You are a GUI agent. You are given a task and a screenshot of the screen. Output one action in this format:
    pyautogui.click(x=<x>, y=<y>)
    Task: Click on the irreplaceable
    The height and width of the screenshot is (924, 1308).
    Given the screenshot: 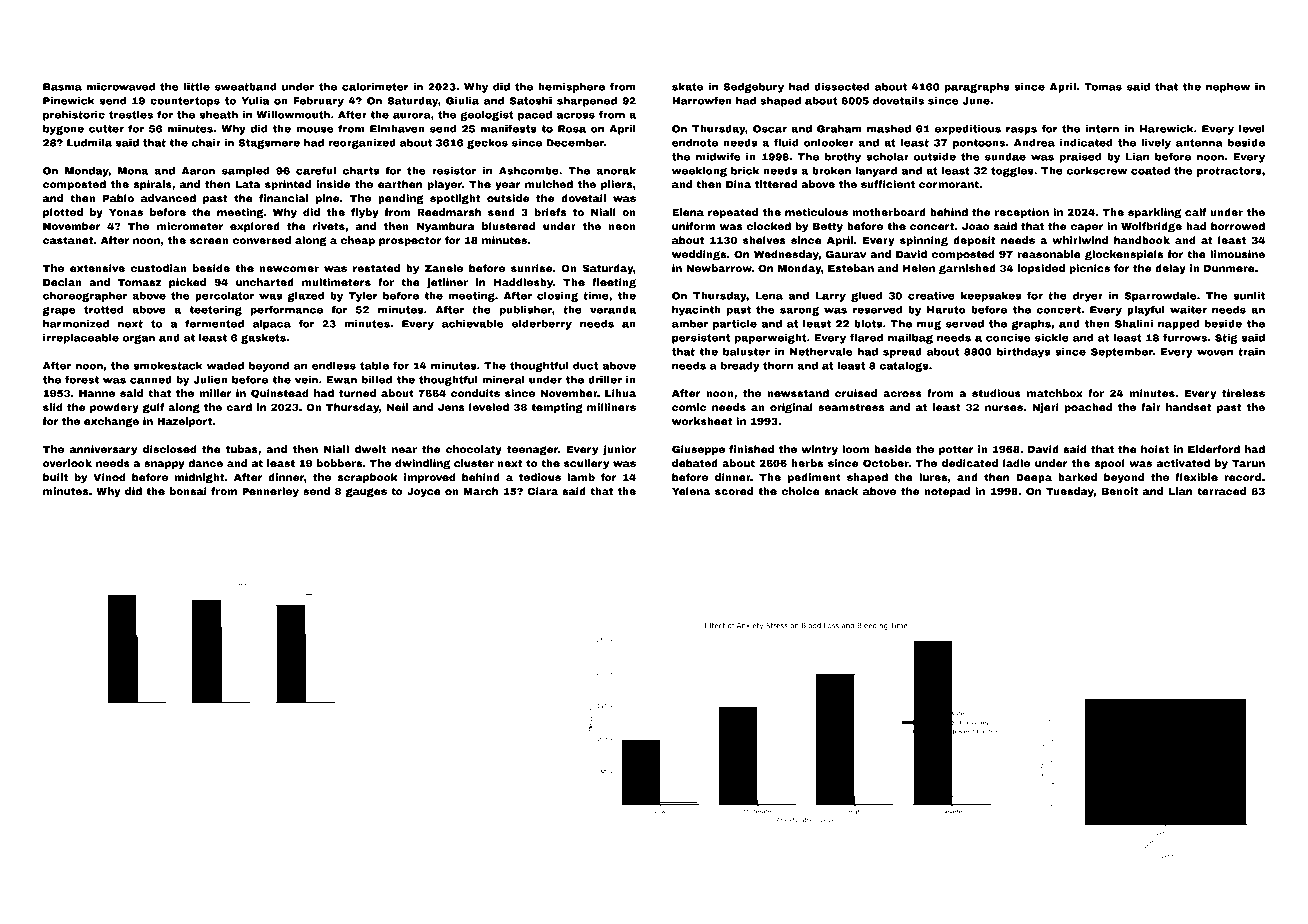 What is the action you would take?
    pyautogui.click(x=81, y=339)
